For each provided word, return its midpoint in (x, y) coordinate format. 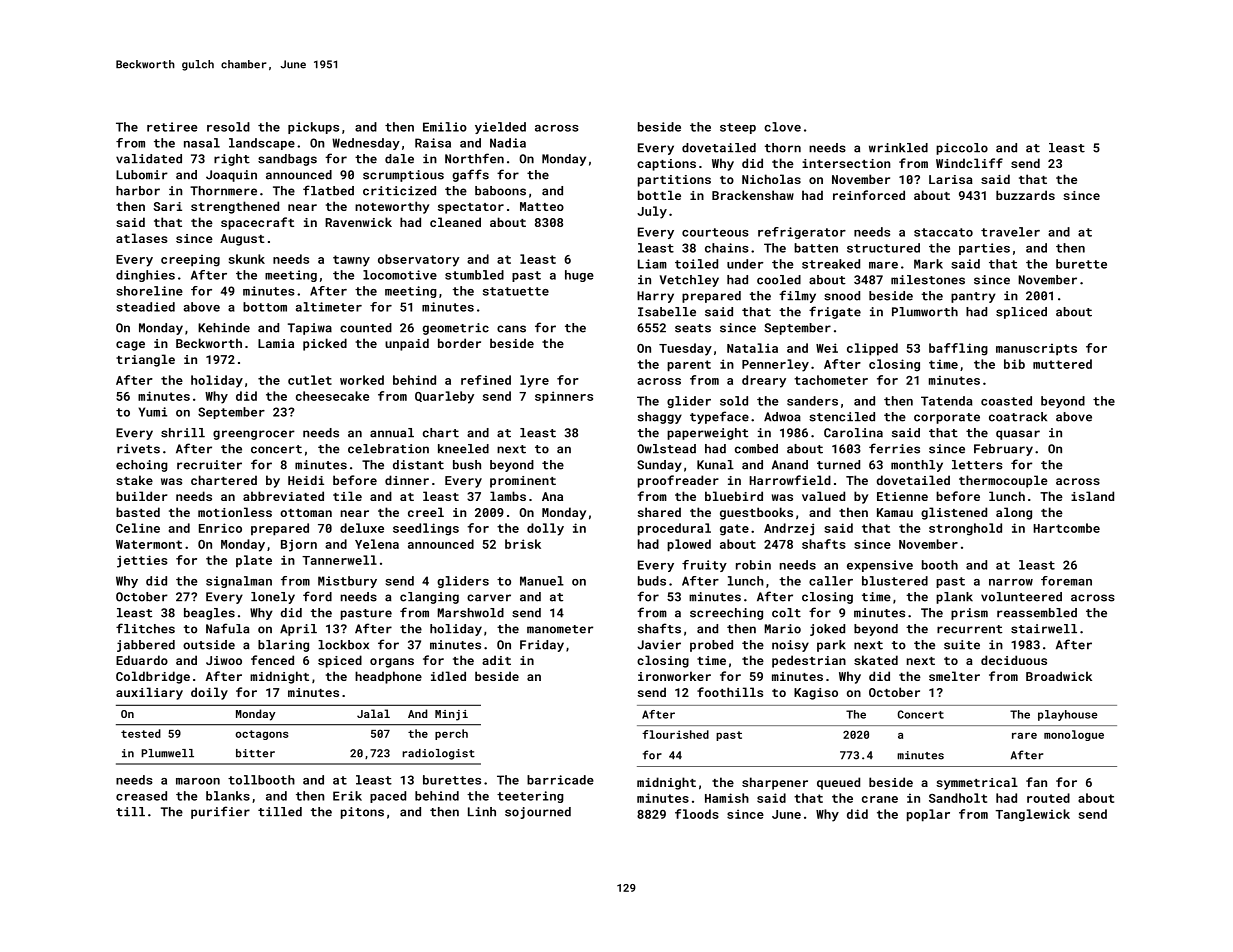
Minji (451, 715)
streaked (831, 264)
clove (782, 127)
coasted (1006, 401)
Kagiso (816, 694)
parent (689, 366)
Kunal (715, 465)
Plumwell (167, 753)
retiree (172, 127)
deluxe (362, 528)
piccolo (962, 149)
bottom (265, 307)
